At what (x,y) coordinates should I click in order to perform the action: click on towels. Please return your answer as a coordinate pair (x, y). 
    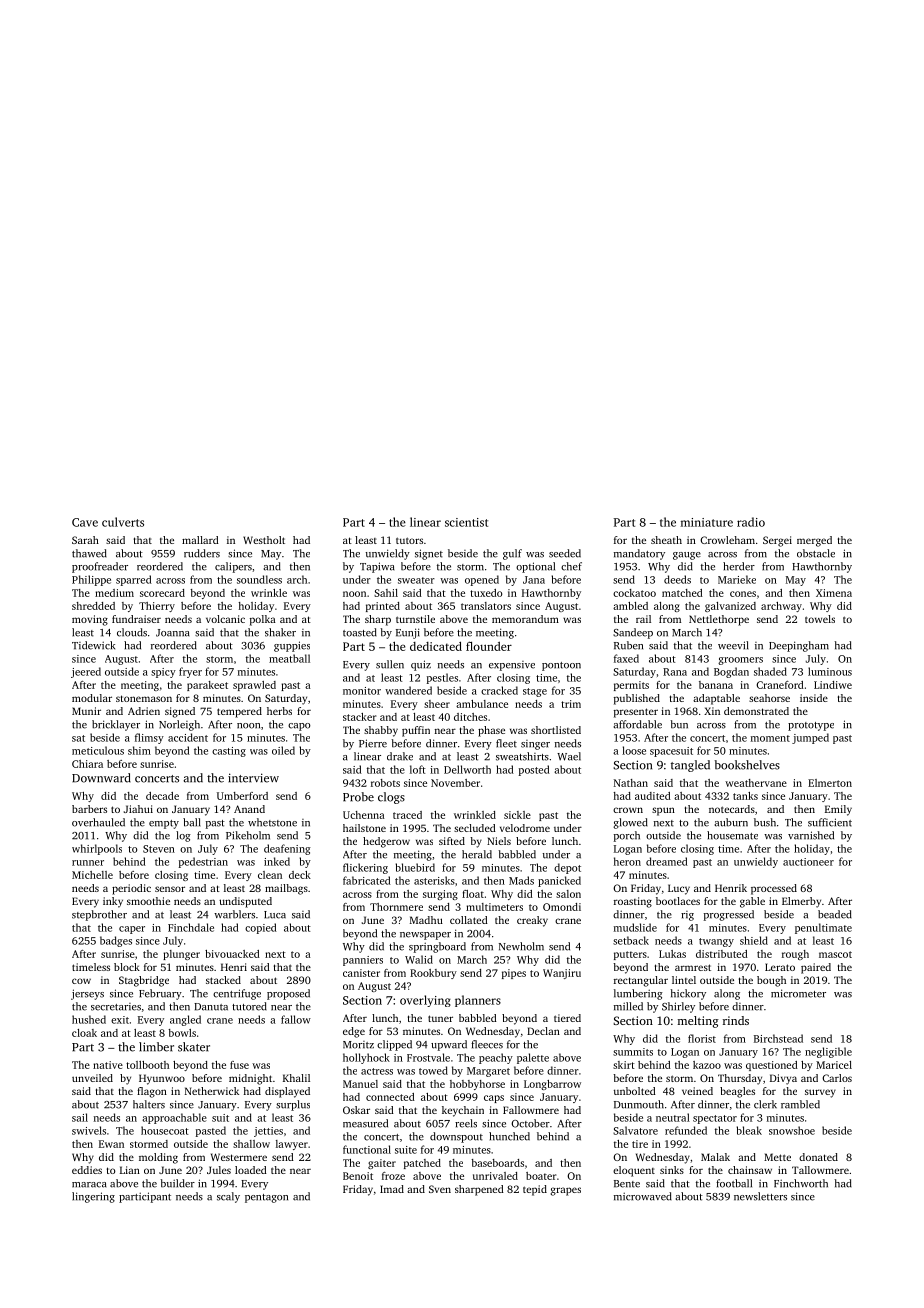
    Looking at the image, I should click on (820, 619).
